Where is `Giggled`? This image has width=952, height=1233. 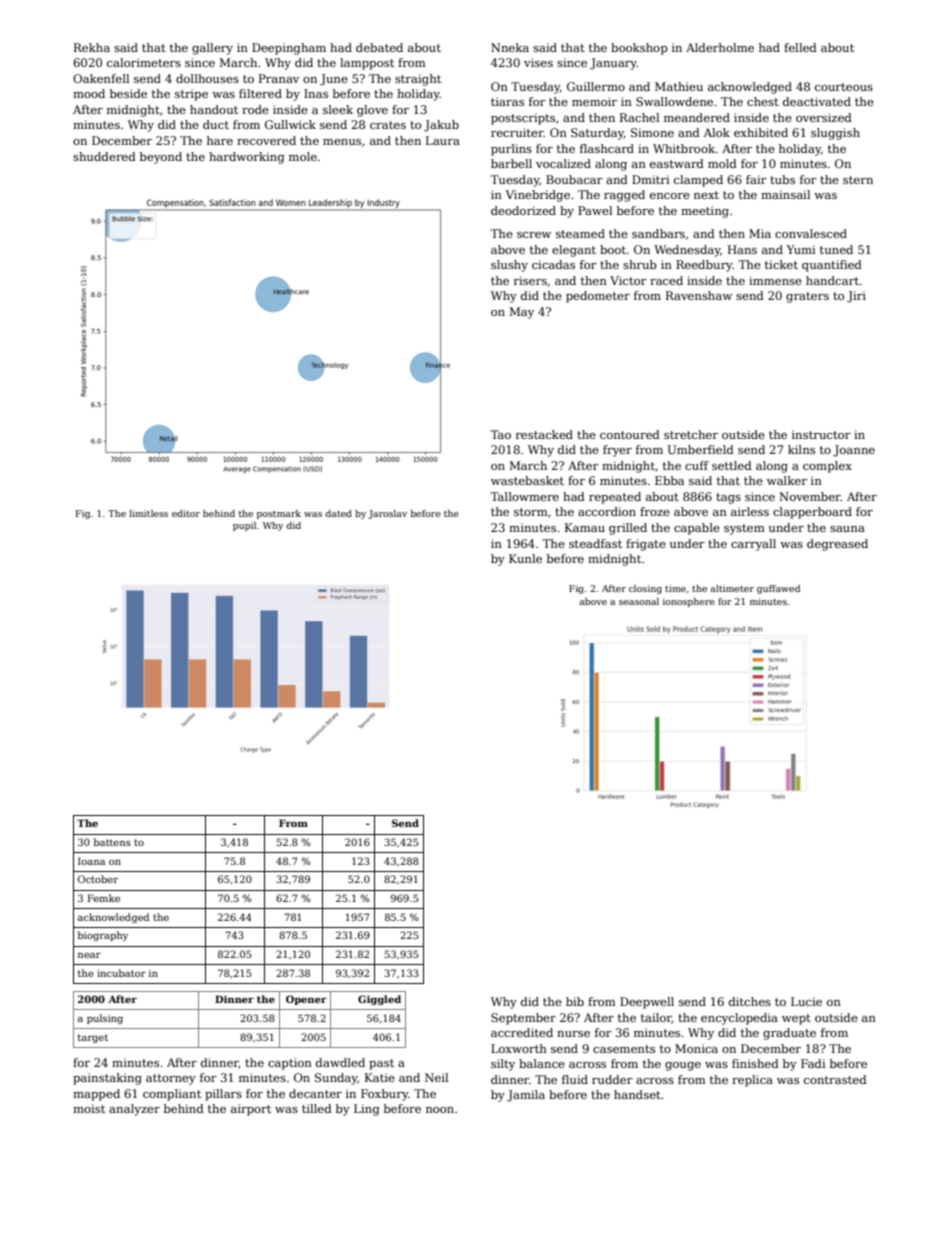 Giggled is located at coordinates (379, 1000).
